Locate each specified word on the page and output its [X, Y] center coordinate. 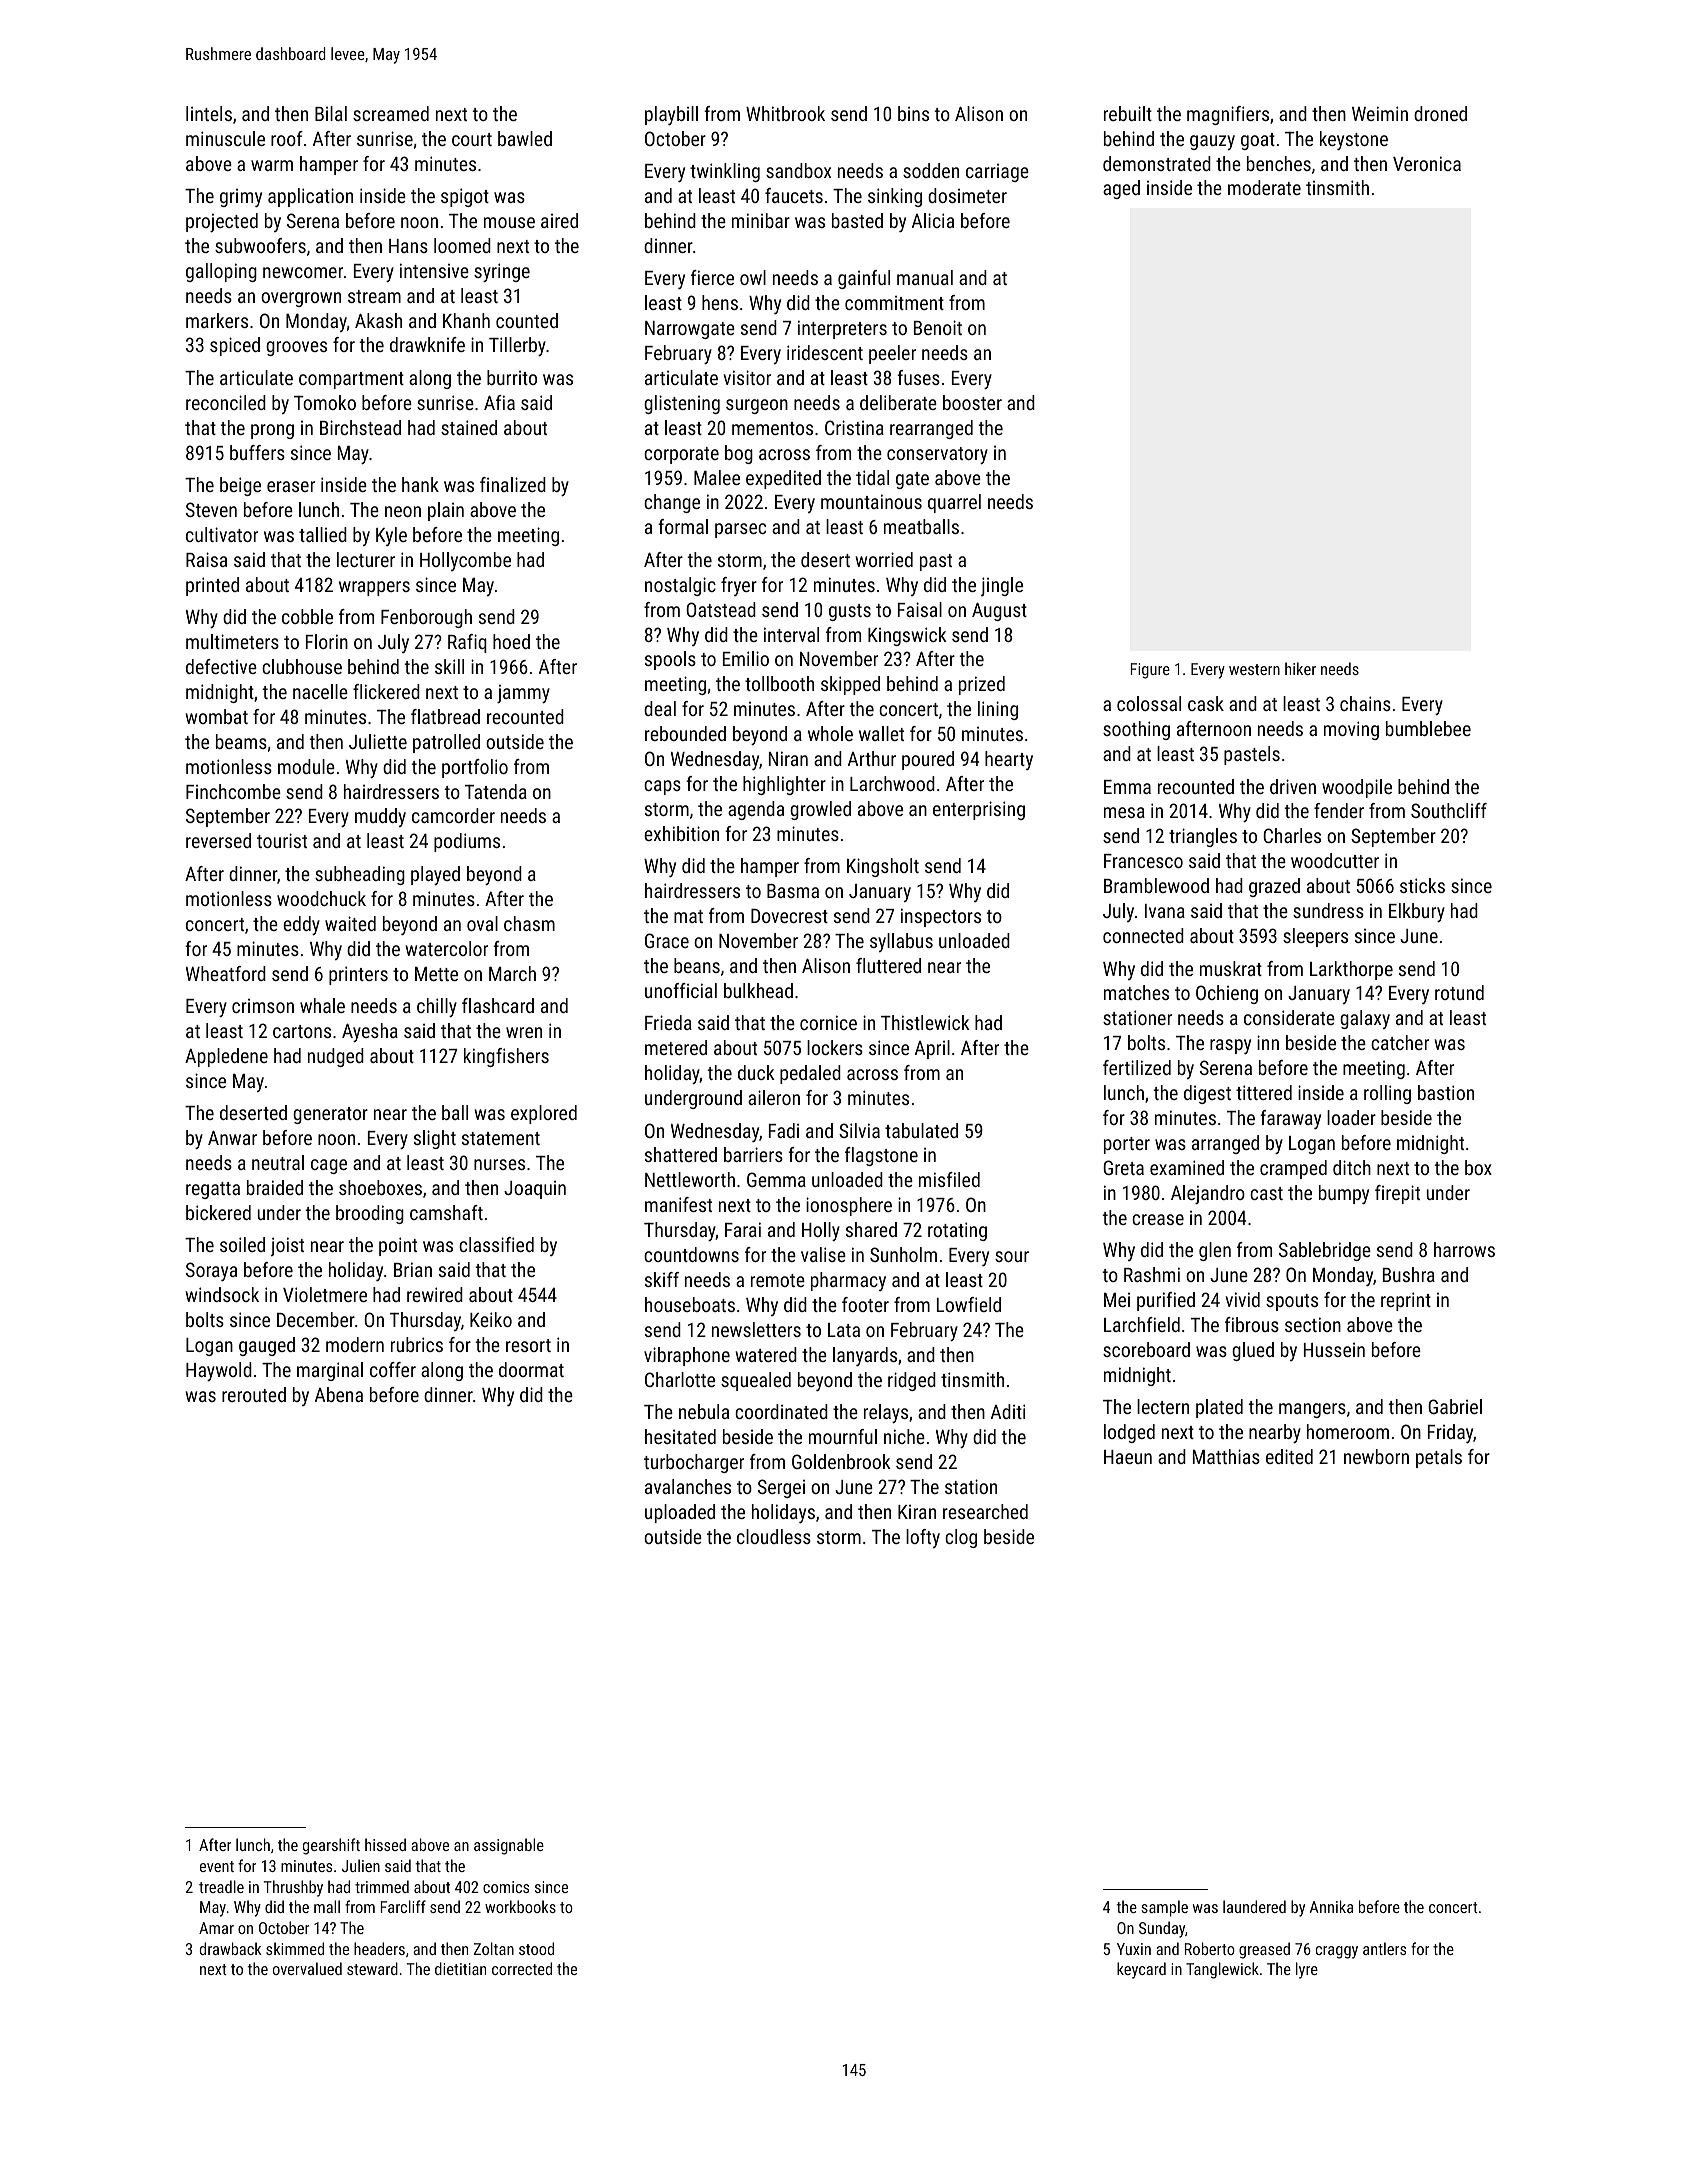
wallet [881, 733]
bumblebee [1428, 728]
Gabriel [1455, 1406]
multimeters [232, 641]
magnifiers [1228, 115]
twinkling [725, 172]
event [217, 1866]
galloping [221, 272]
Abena [339, 1394]
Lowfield [969, 1304]
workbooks [520, 1906]
